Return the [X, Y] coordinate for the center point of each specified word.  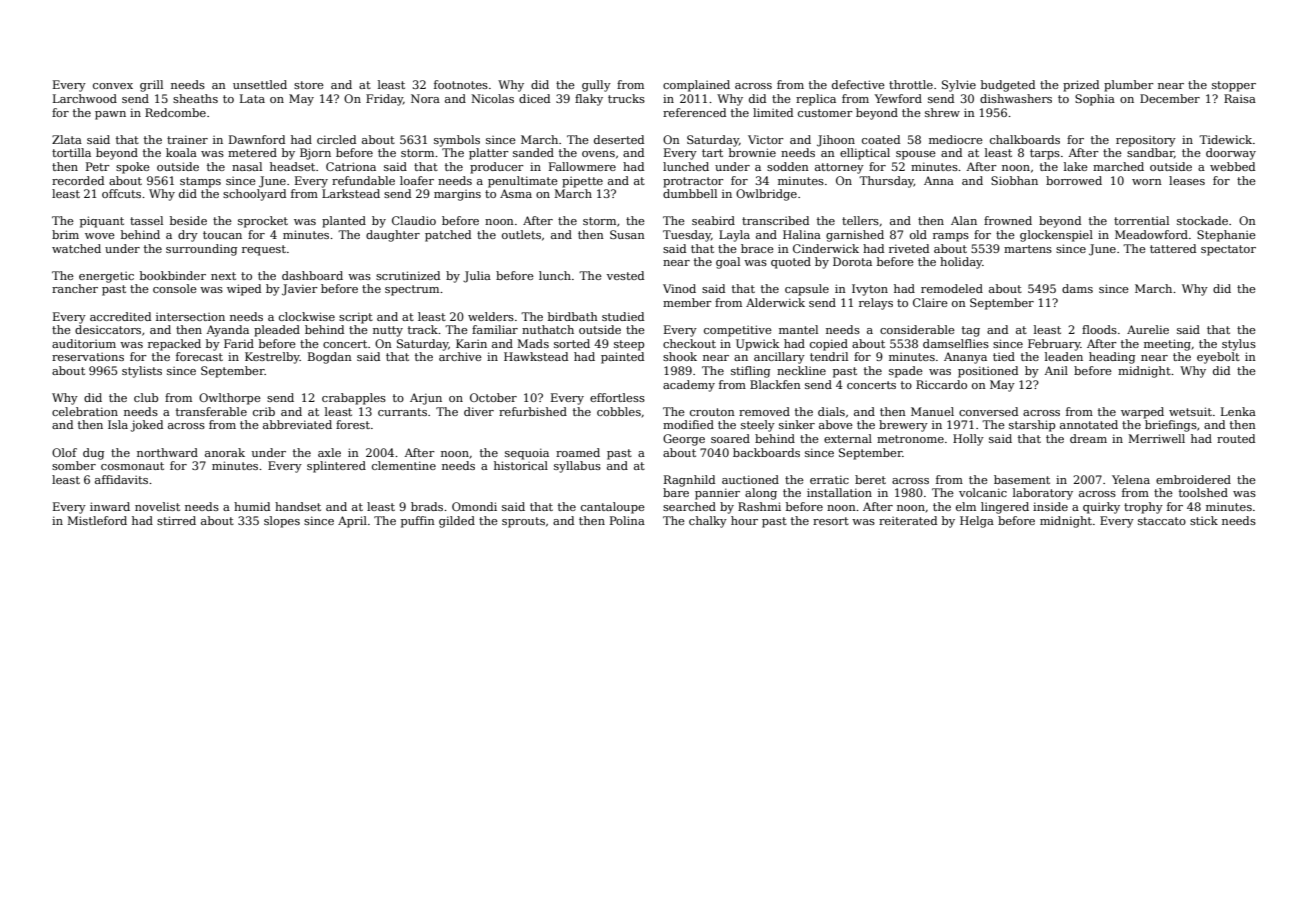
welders [491, 316]
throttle [911, 84]
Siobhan [1014, 180]
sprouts [523, 522]
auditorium [84, 343]
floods [1099, 329]
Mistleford [97, 520]
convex [113, 86]
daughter [393, 236]
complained [696, 86]
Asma [516, 193]
